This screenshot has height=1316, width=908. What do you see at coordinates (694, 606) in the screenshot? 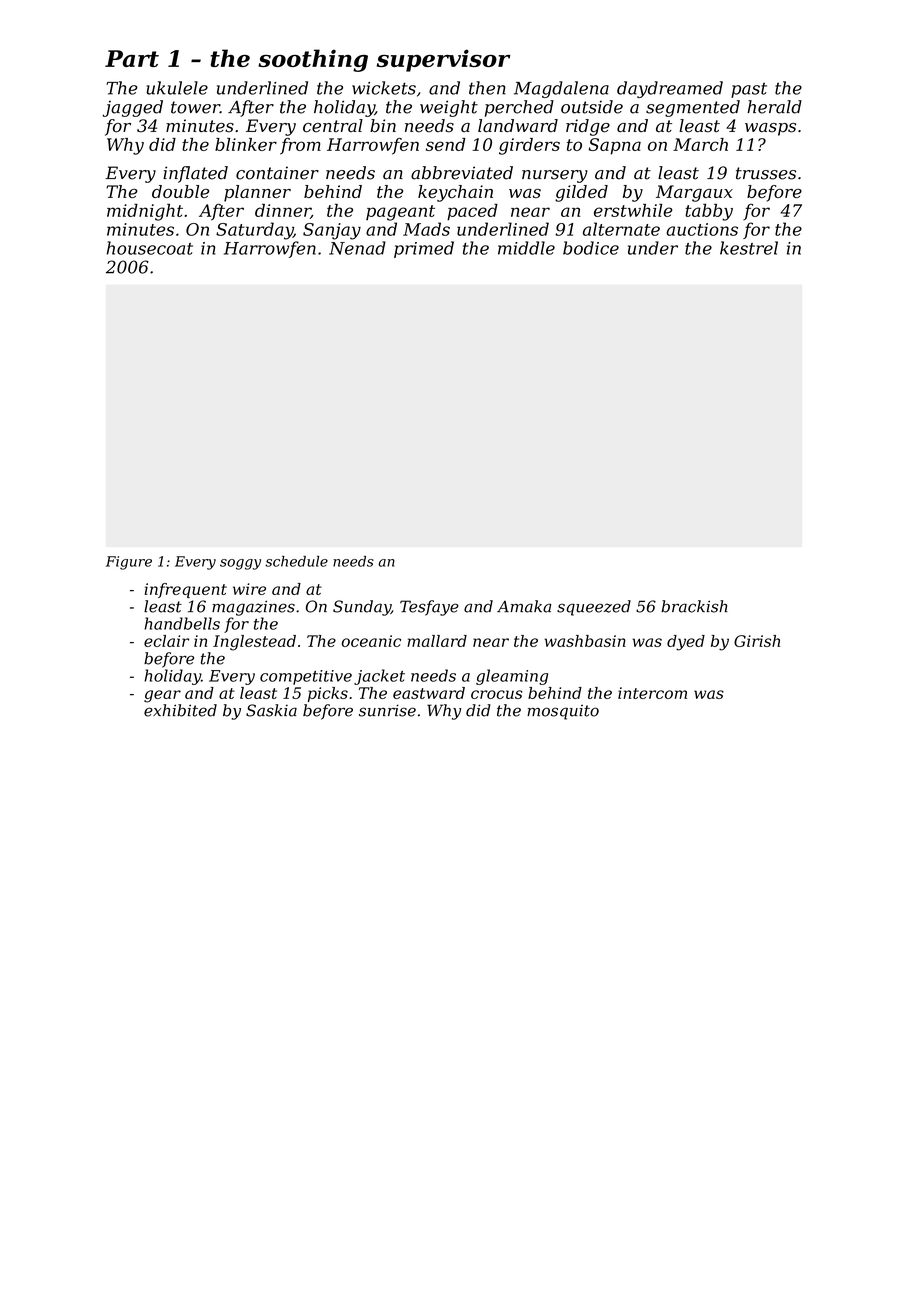
I see `brackish` at bounding box center [694, 606].
